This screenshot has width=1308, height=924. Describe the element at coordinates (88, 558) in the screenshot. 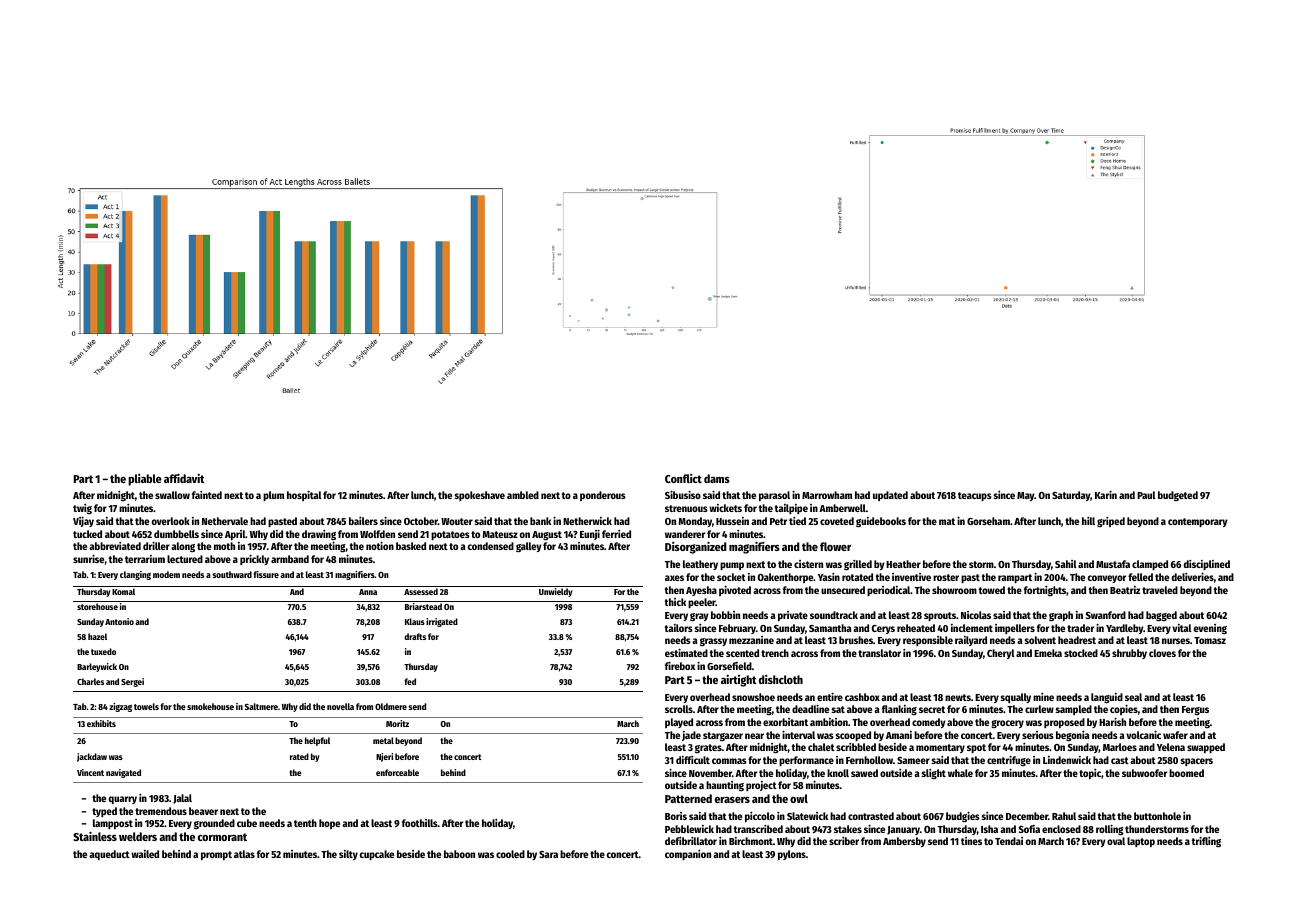

I see `sunrise` at that location.
